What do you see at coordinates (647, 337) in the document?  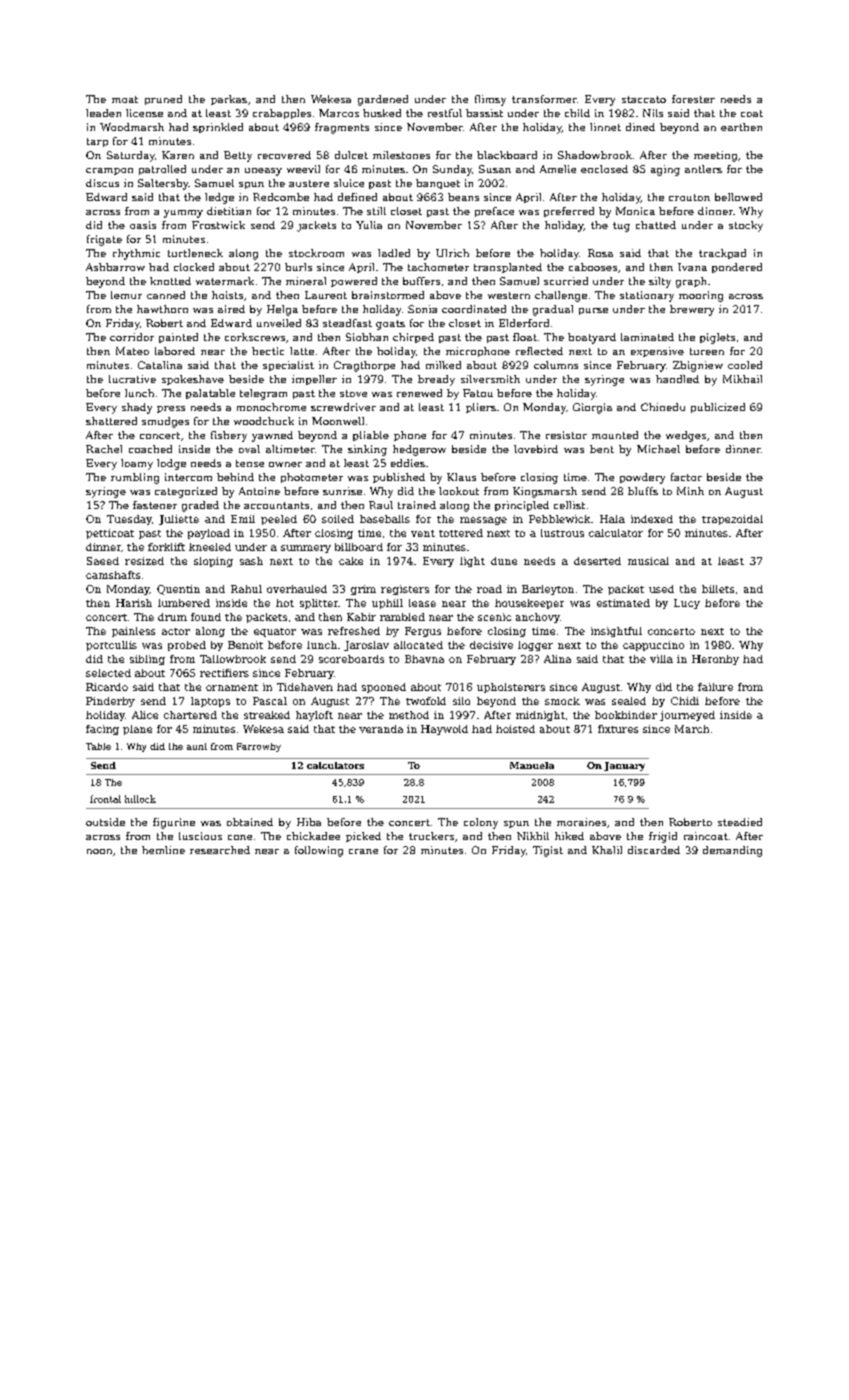 I see `laminated` at bounding box center [647, 337].
